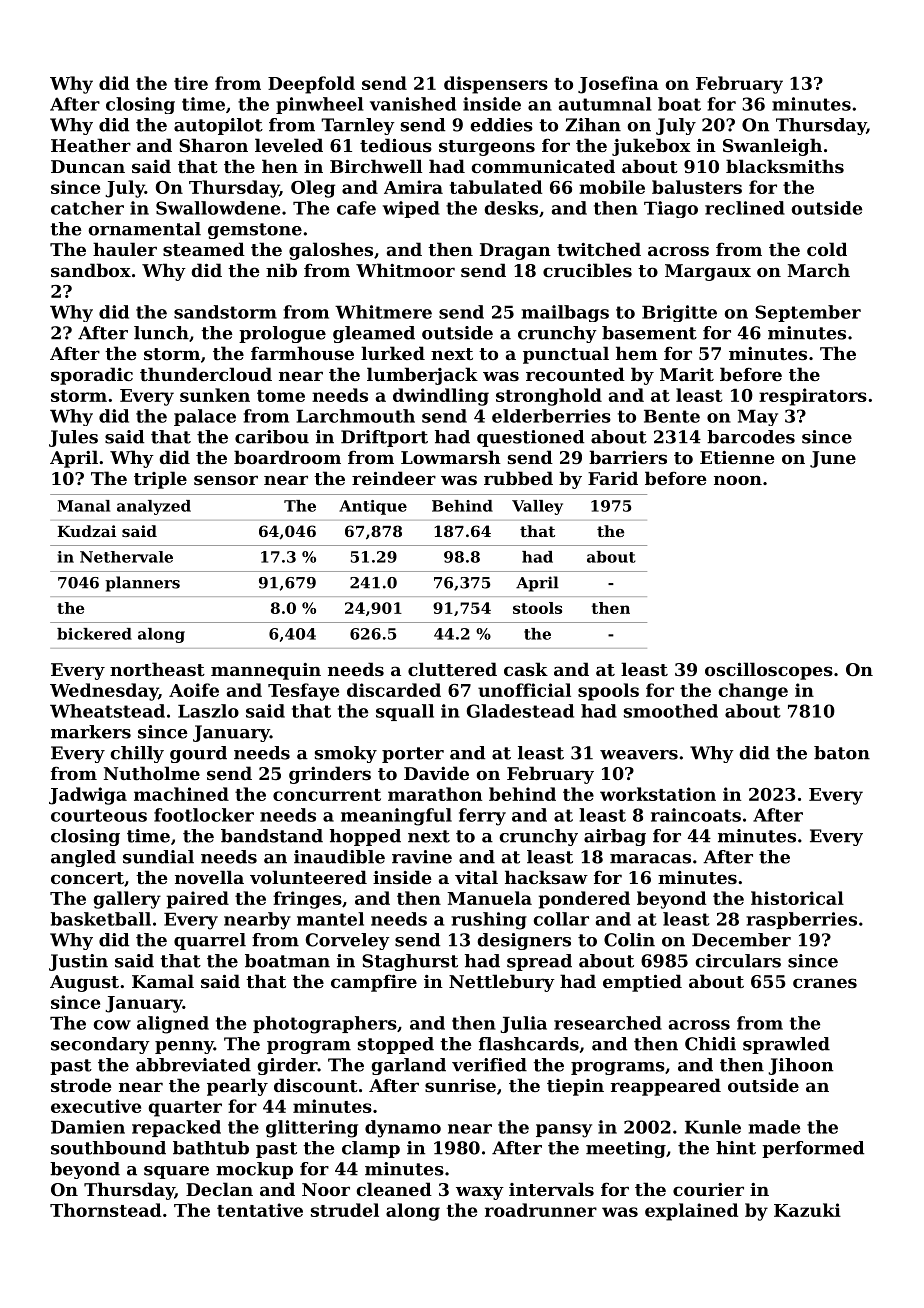  I want to click on roadrunner, so click(541, 1210).
